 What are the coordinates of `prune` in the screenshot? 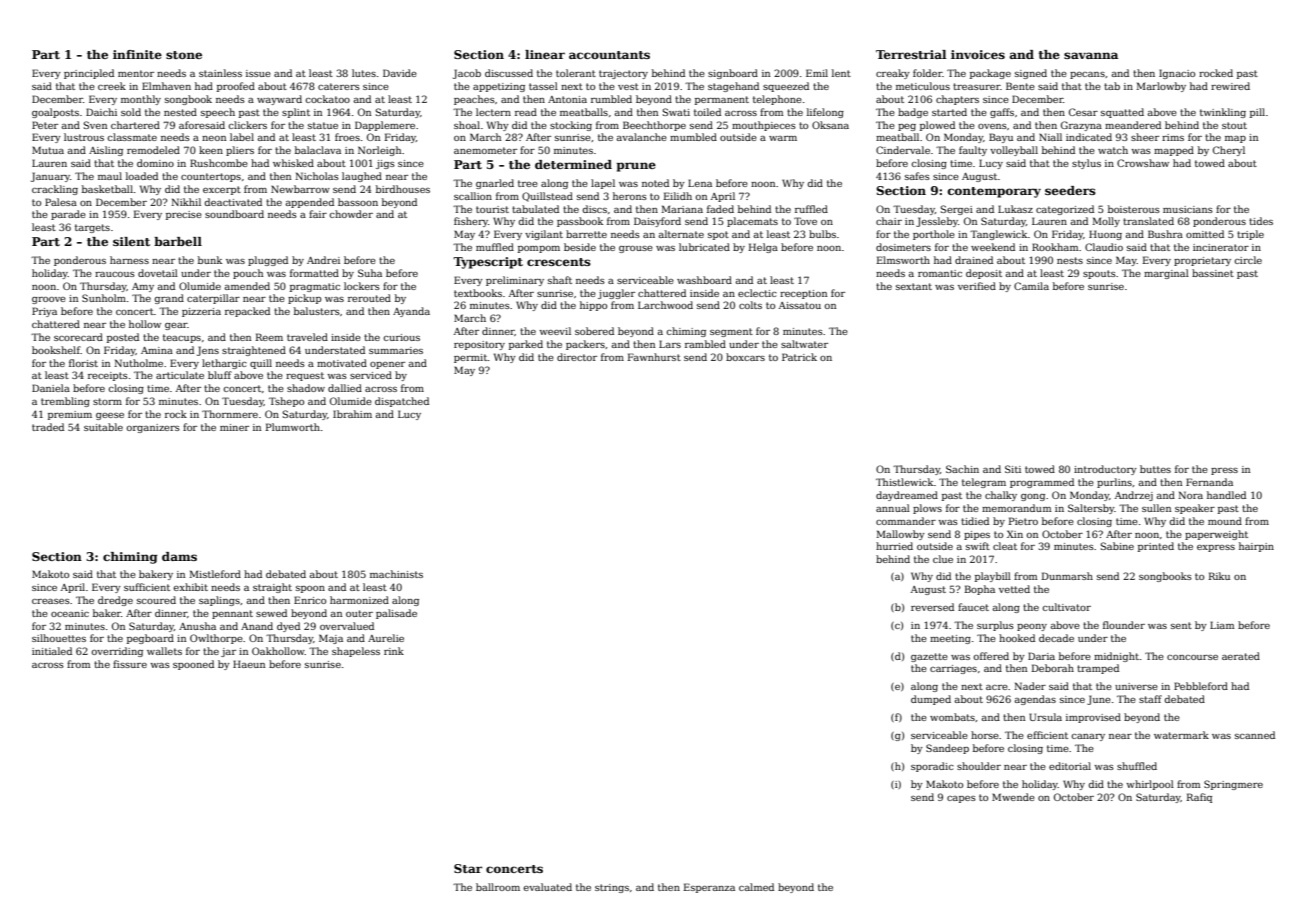 It's located at (636, 167).
